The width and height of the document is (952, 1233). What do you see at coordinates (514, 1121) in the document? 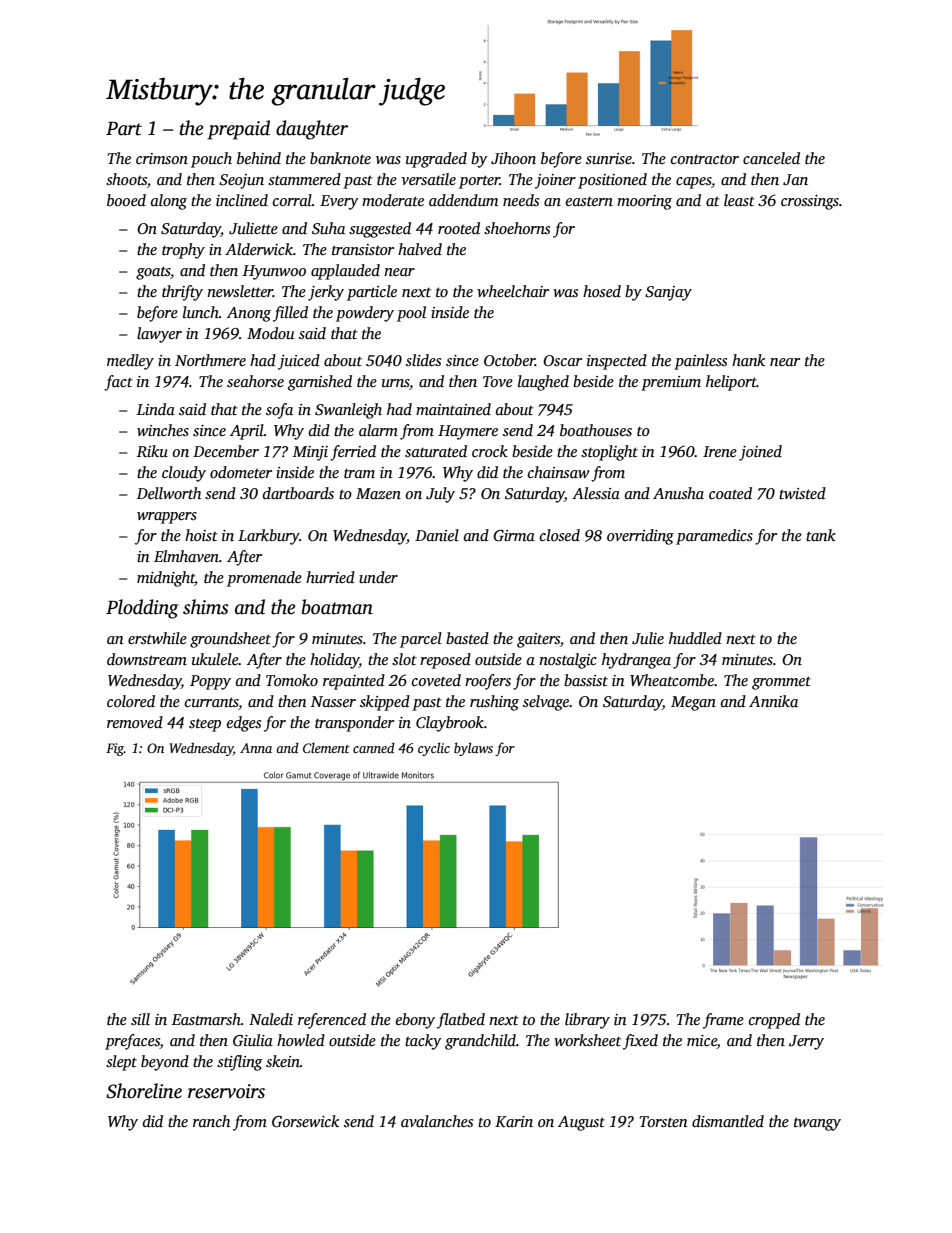
I see `Karin` at bounding box center [514, 1121].
